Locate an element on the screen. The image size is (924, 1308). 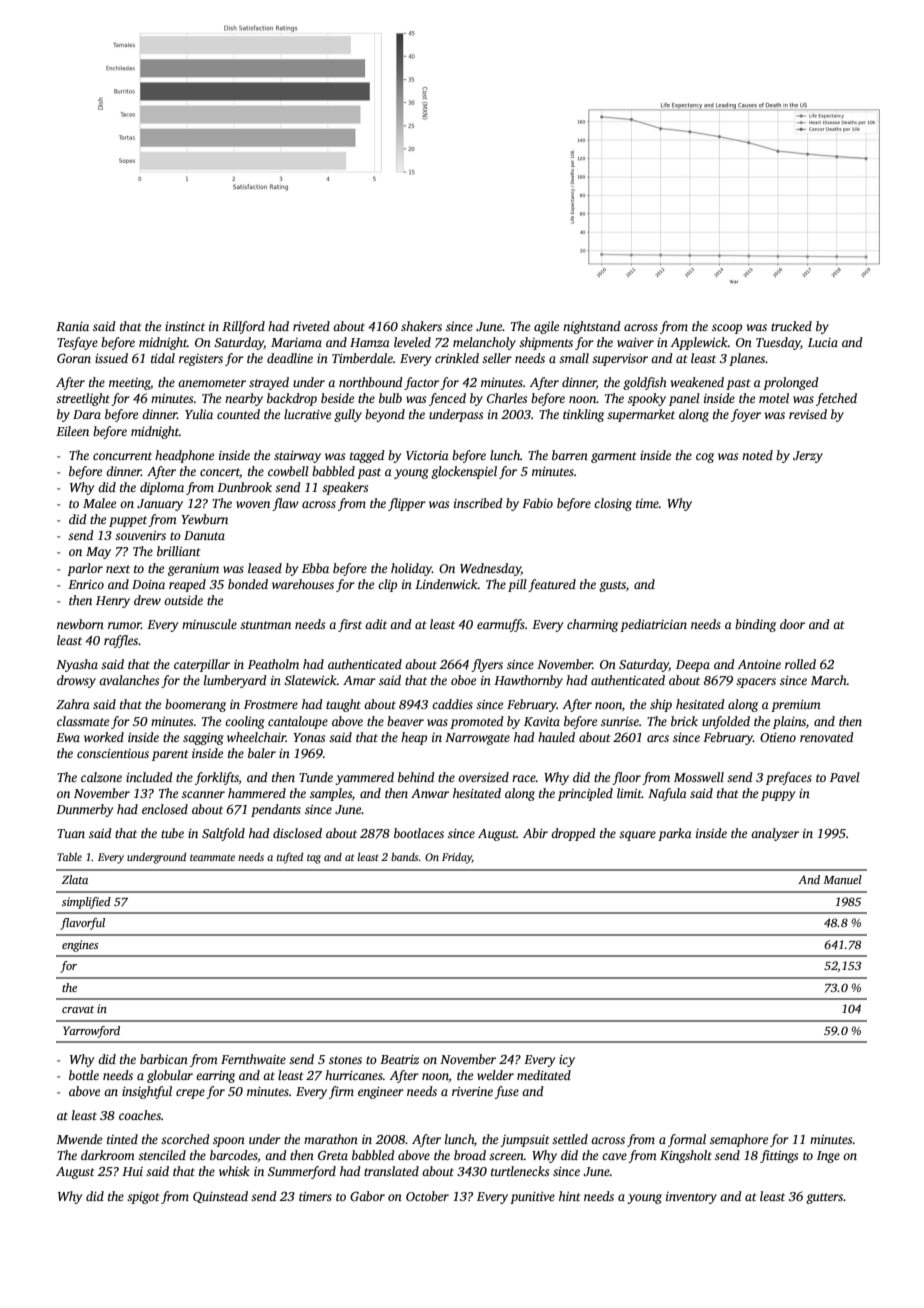
instinct is located at coordinates (185, 326).
